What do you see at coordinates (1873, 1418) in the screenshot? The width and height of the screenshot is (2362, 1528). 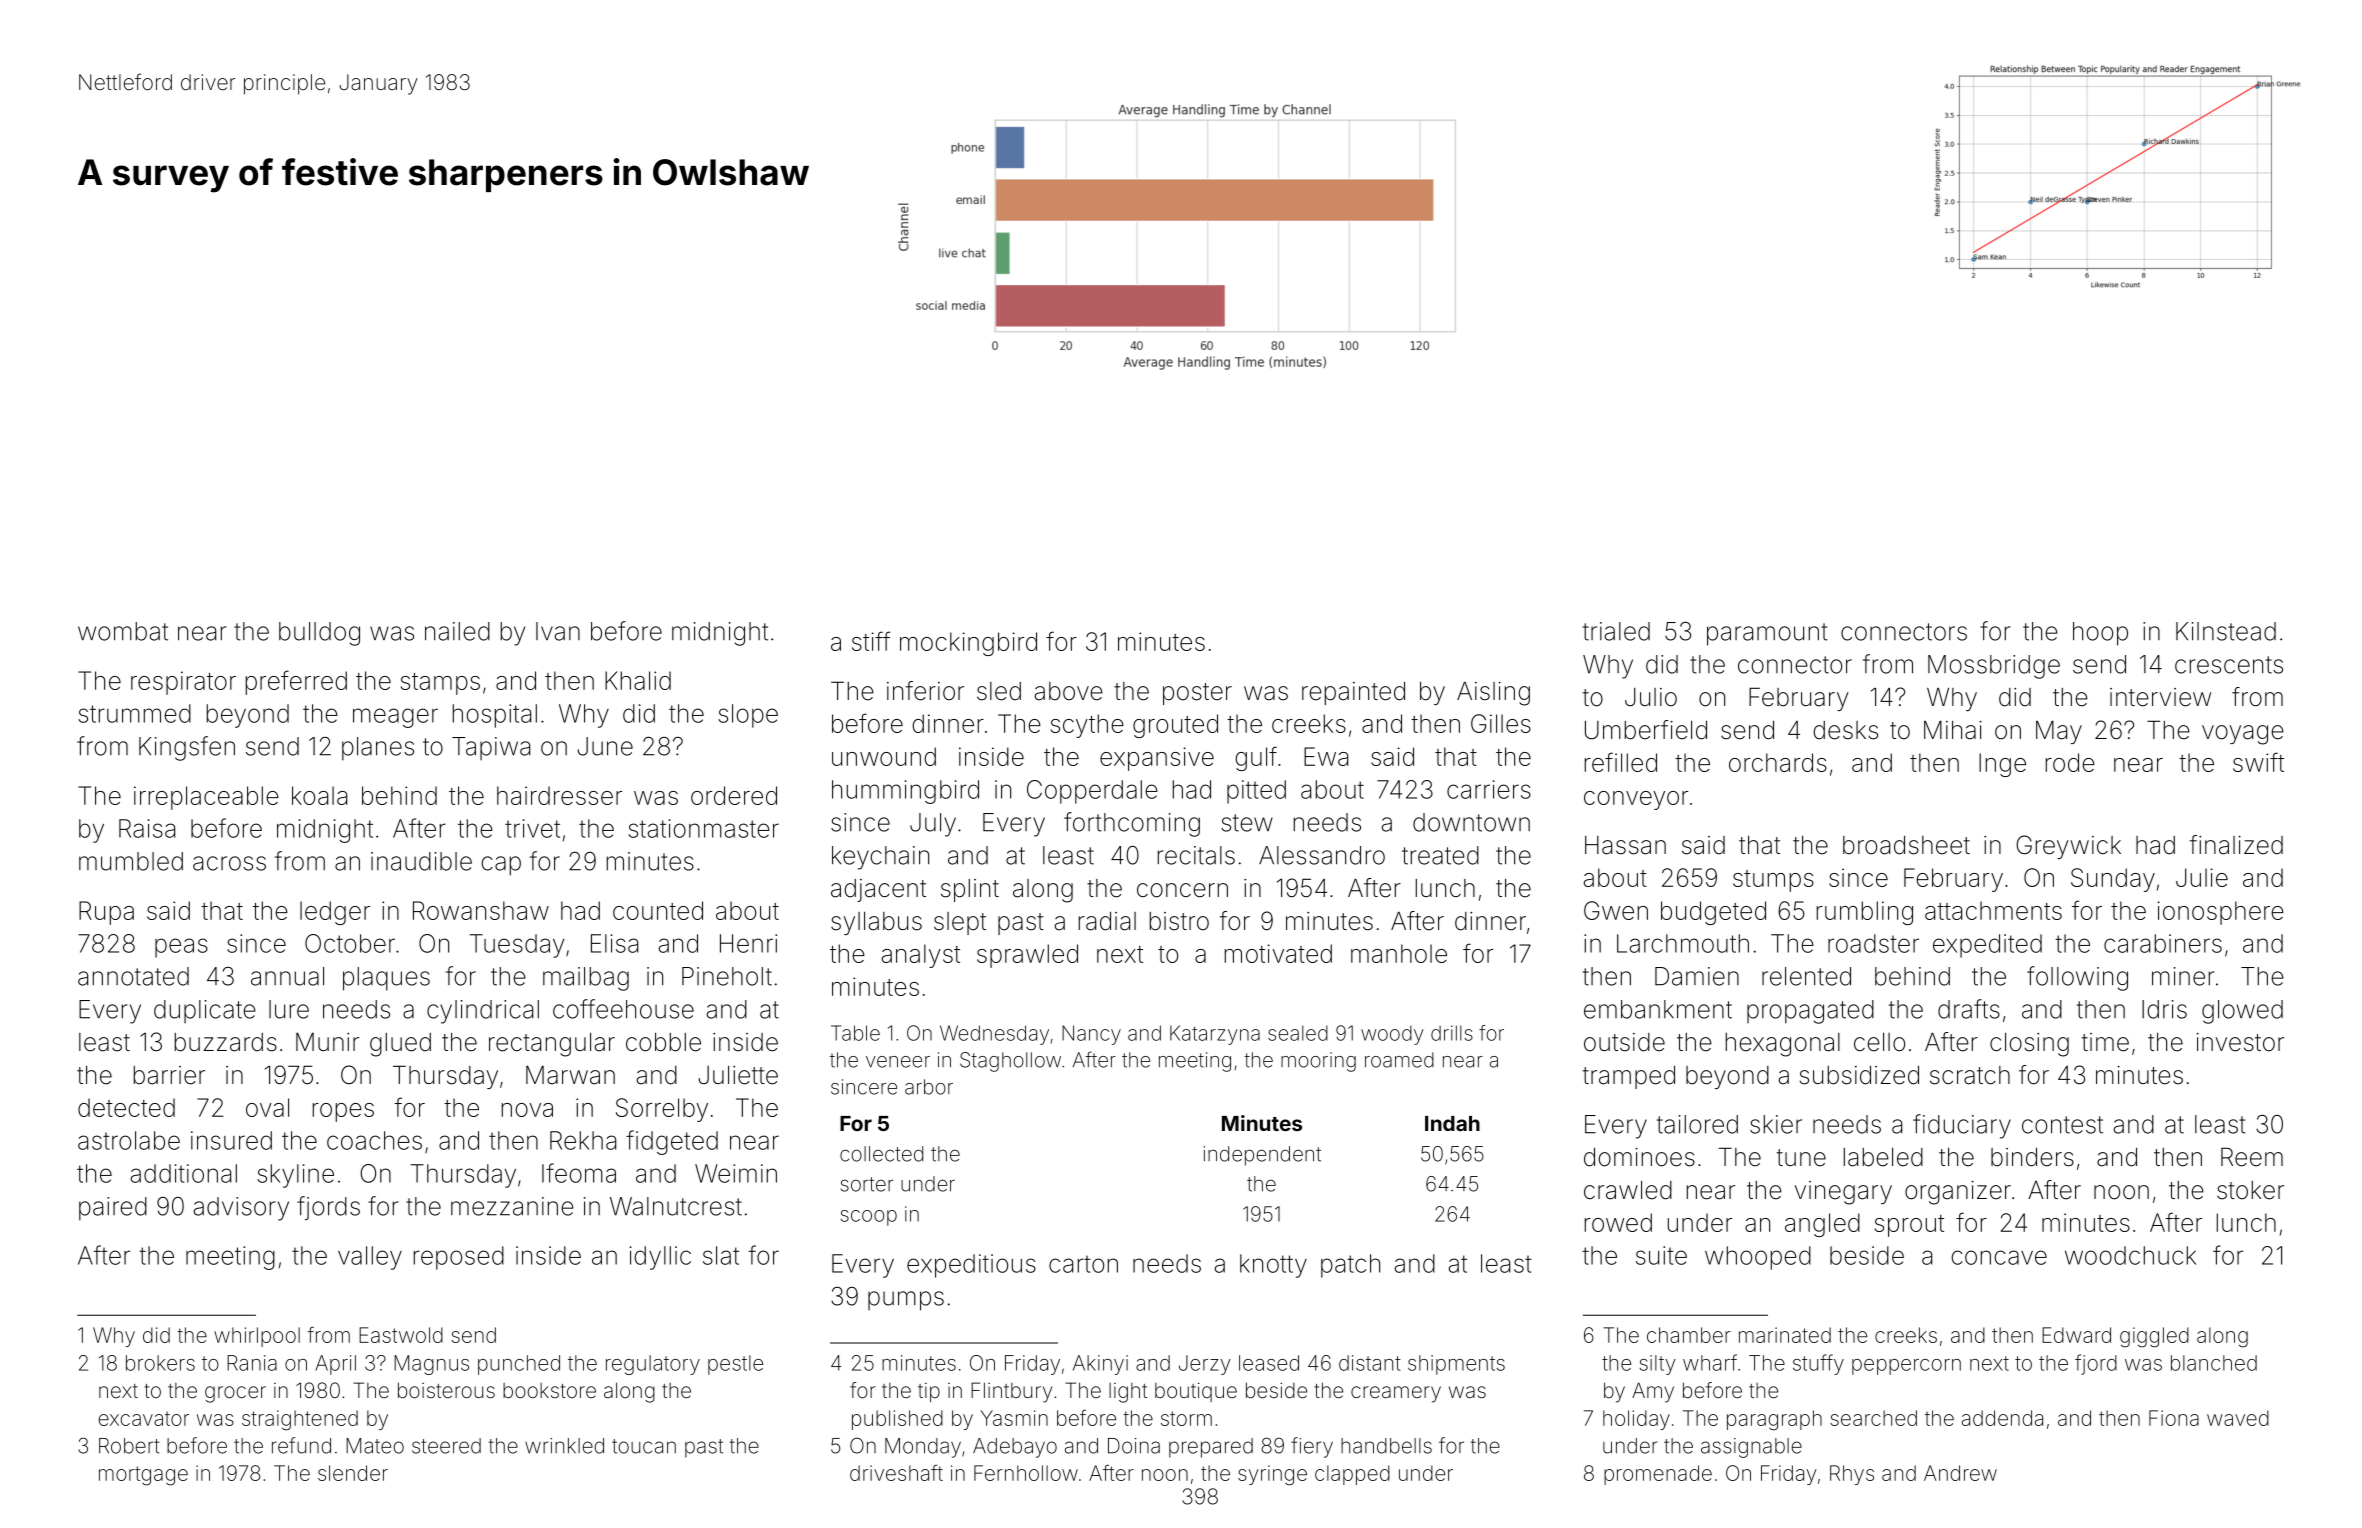 I see `searched` at bounding box center [1873, 1418].
